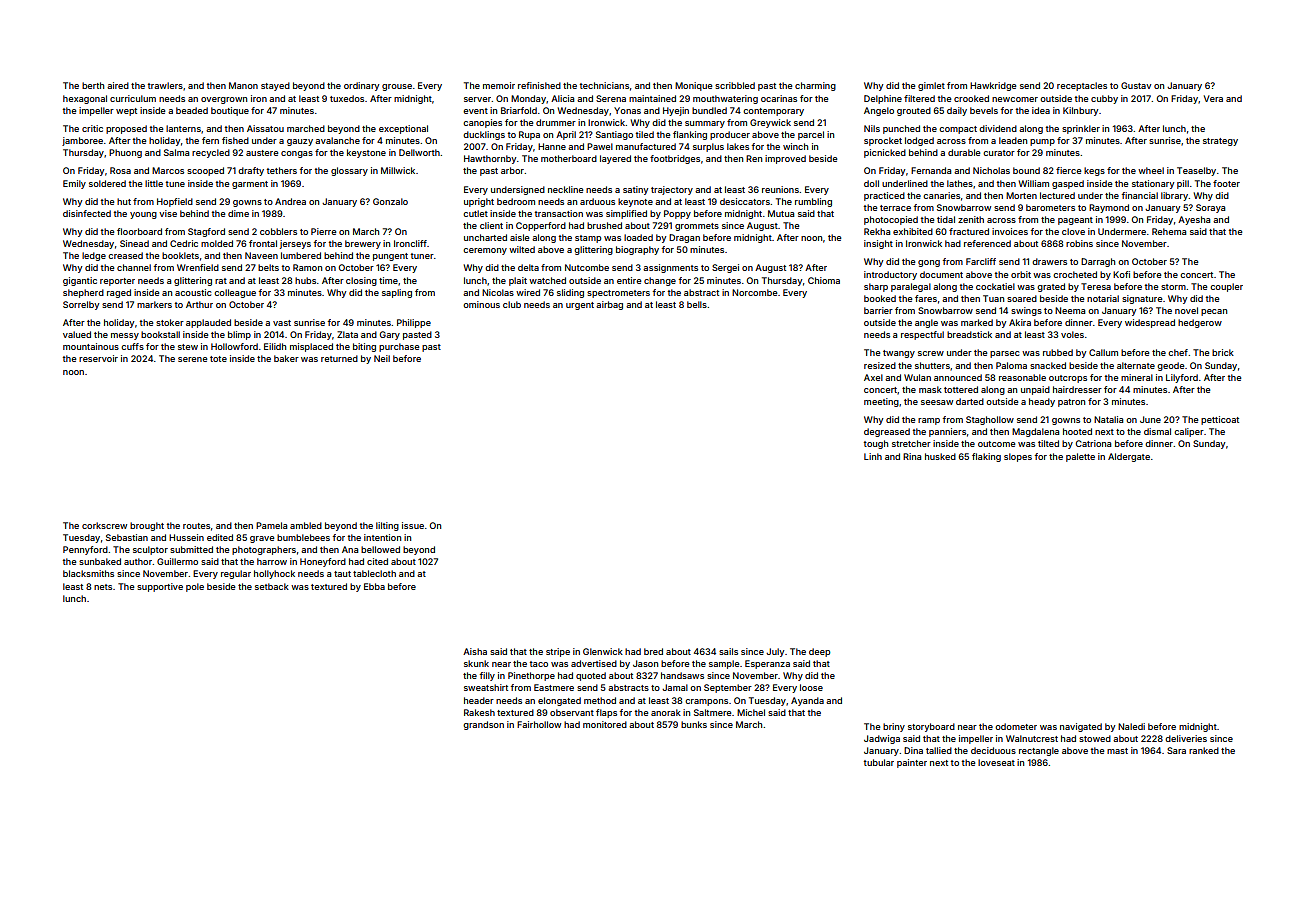 The width and height of the screenshot is (1308, 924). What do you see at coordinates (235, 140) in the screenshot?
I see `fished` at bounding box center [235, 140].
